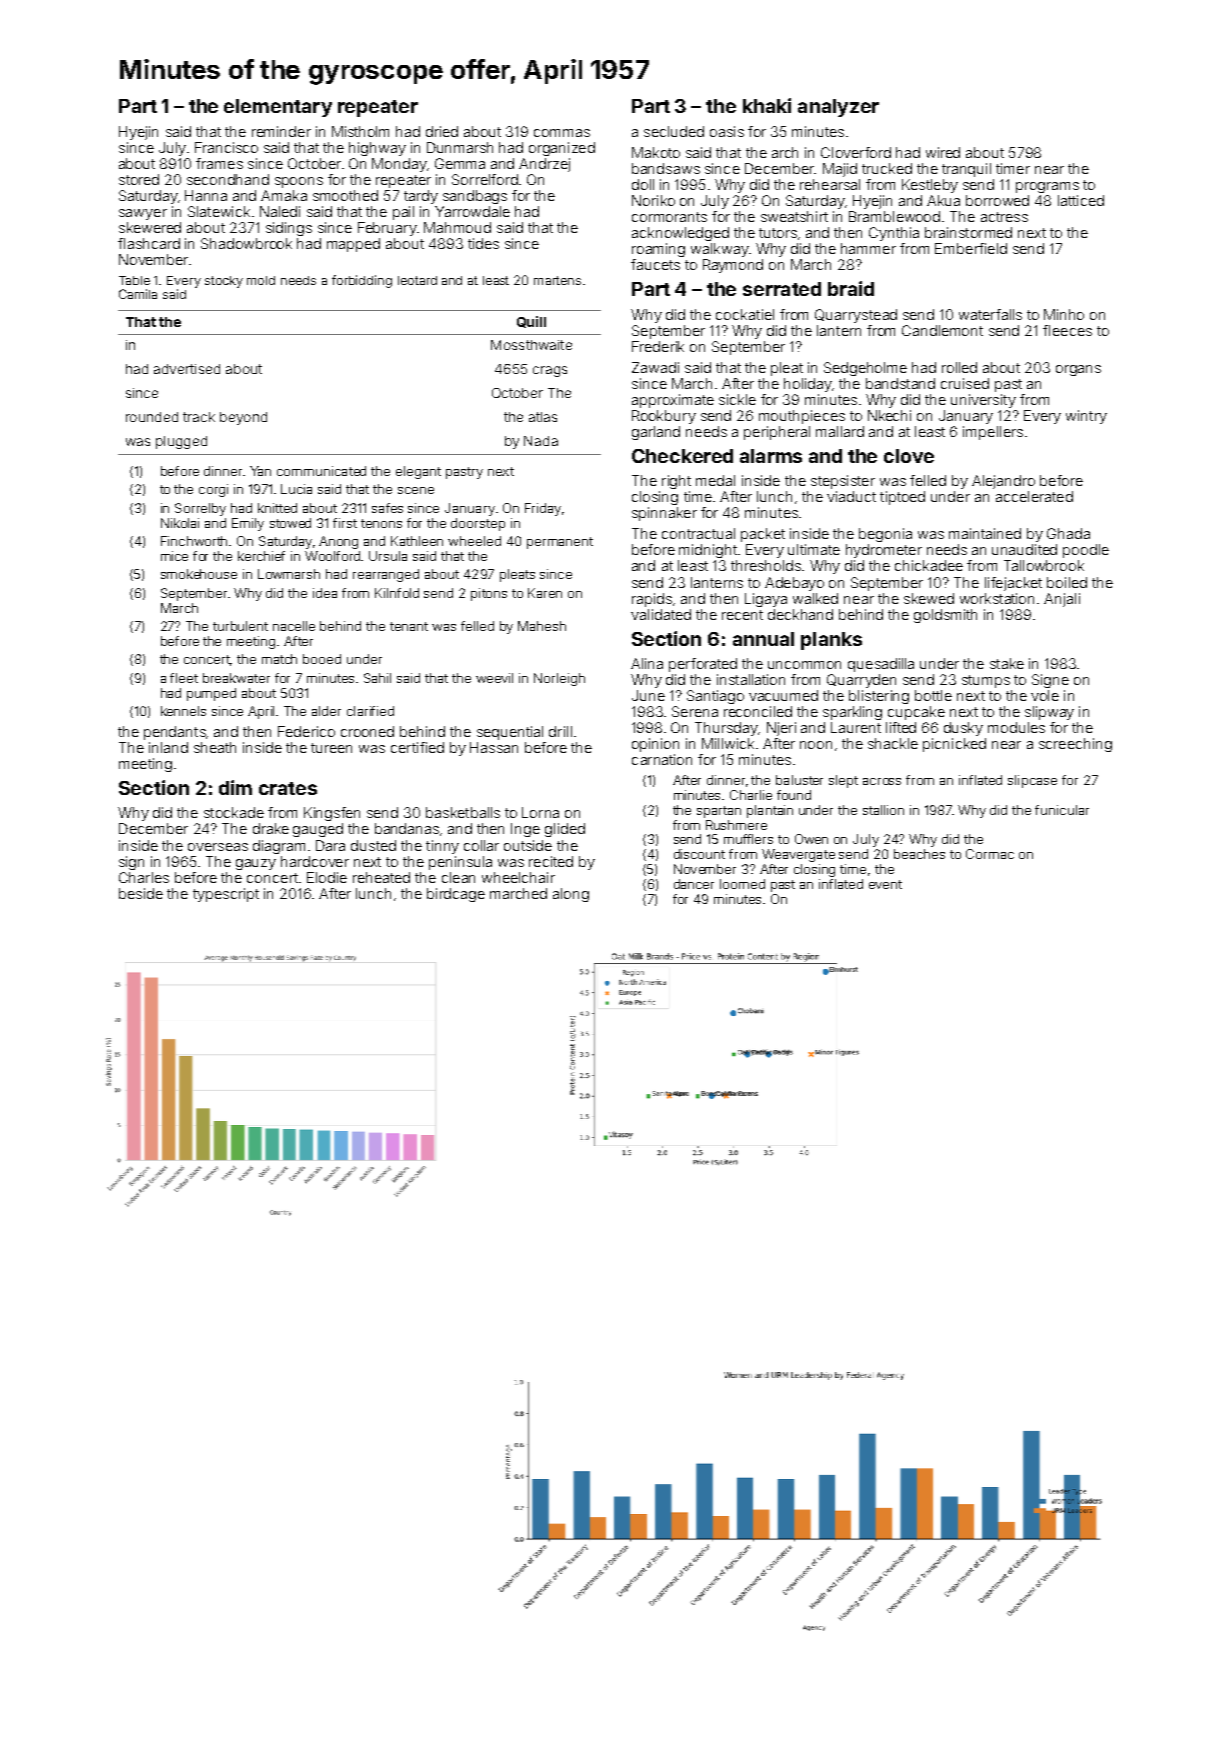 Image resolution: width=1232 pixels, height=1742 pixels. Describe the element at coordinates (187, 369) in the document. I see `advertised` at that location.
